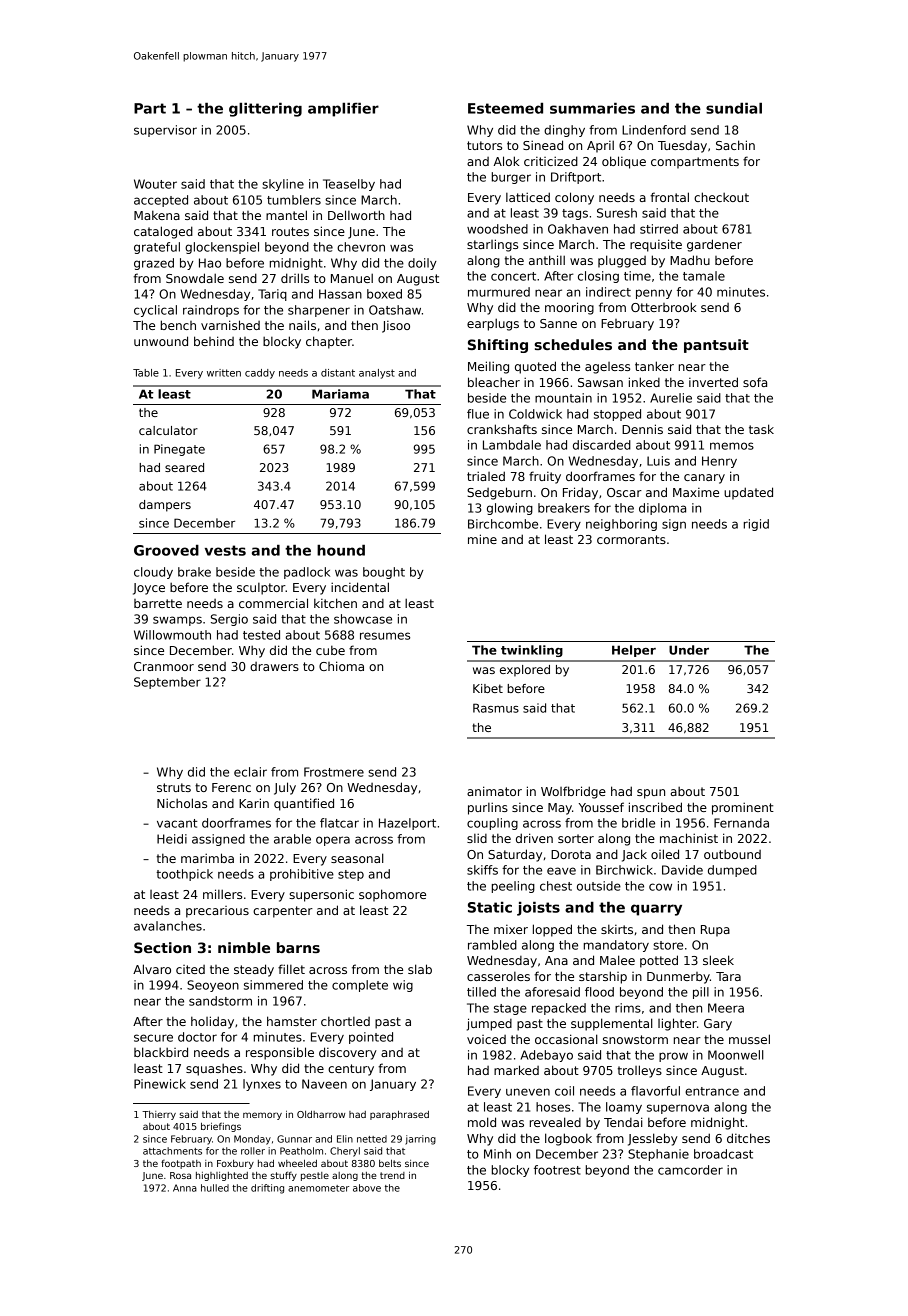 This screenshot has width=908, height=1316. I want to click on camcorder, so click(690, 1170).
